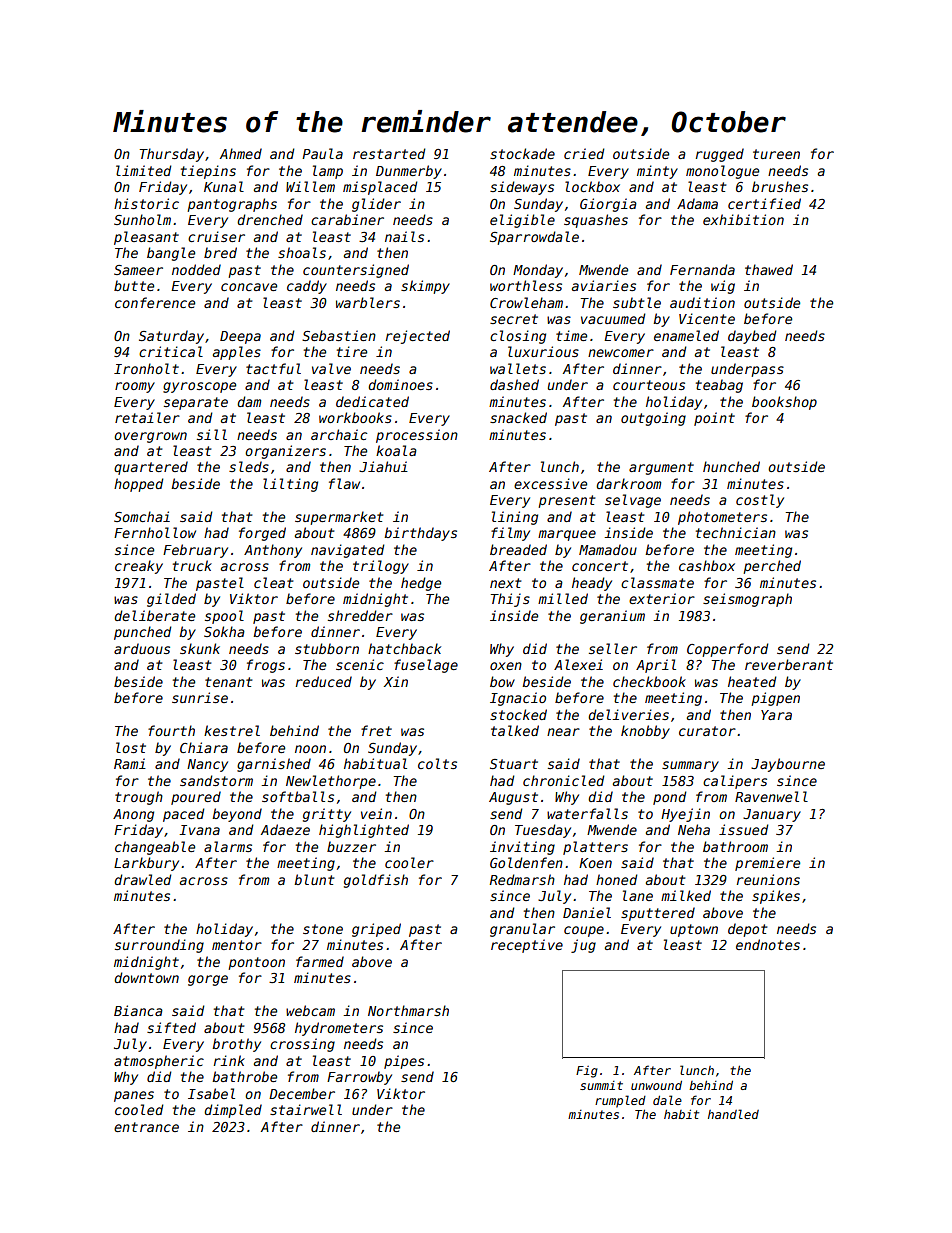 Image resolution: width=952 pixels, height=1233 pixels. I want to click on summary, so click(690, 766).
